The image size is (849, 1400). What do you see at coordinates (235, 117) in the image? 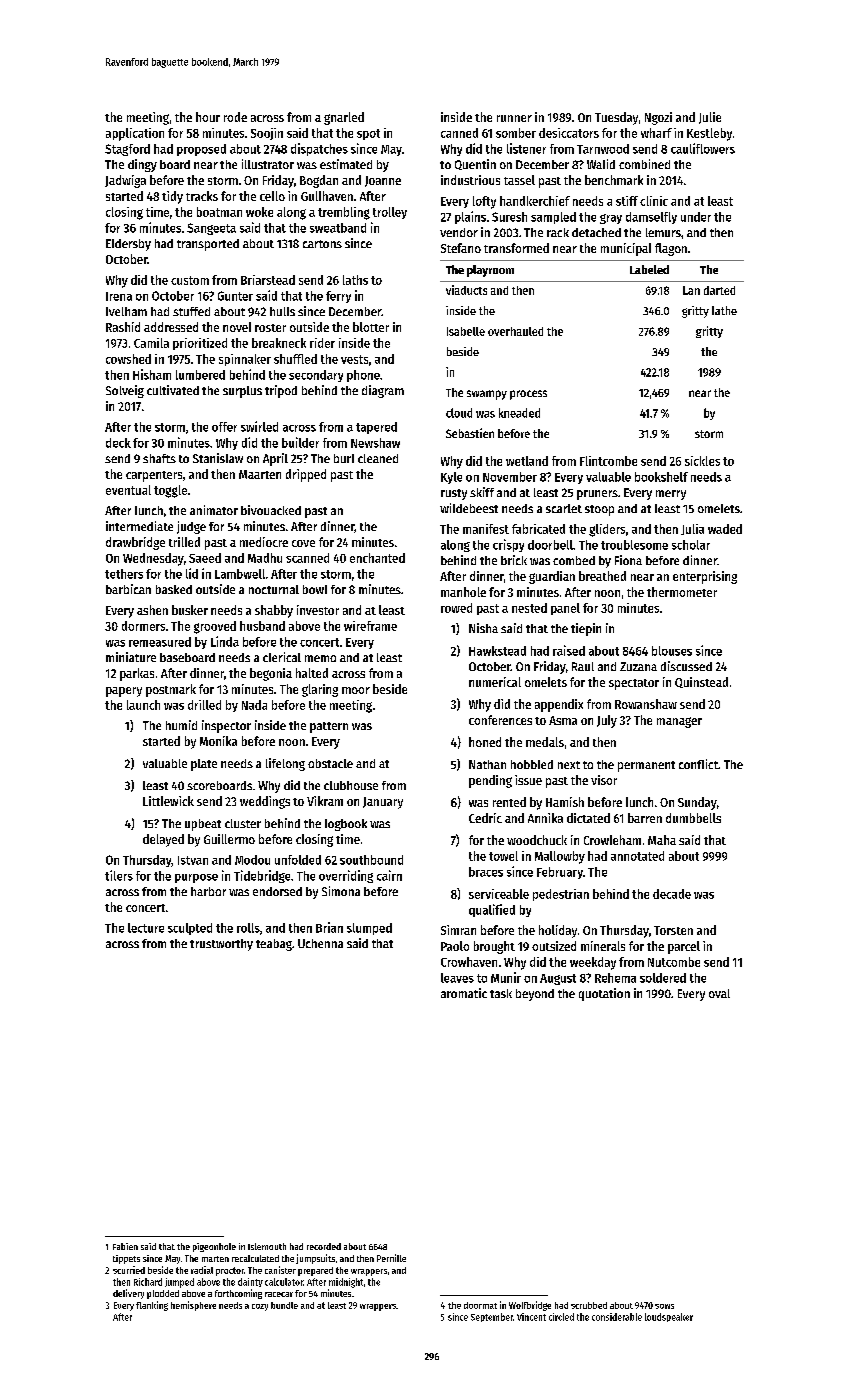
I see `rode` at bounding box center [235, 117].
